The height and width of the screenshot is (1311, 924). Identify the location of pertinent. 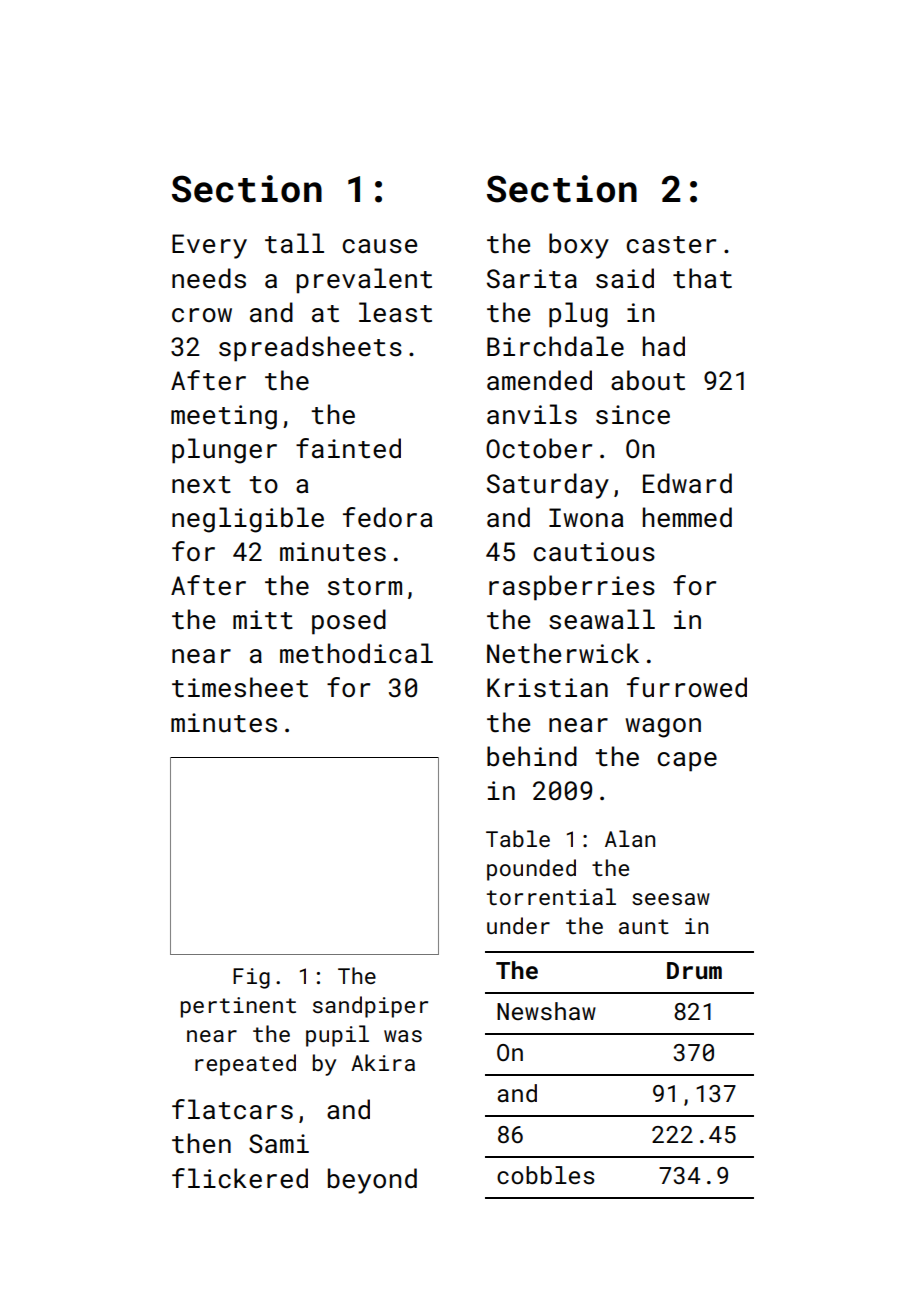
(238, 1007).
